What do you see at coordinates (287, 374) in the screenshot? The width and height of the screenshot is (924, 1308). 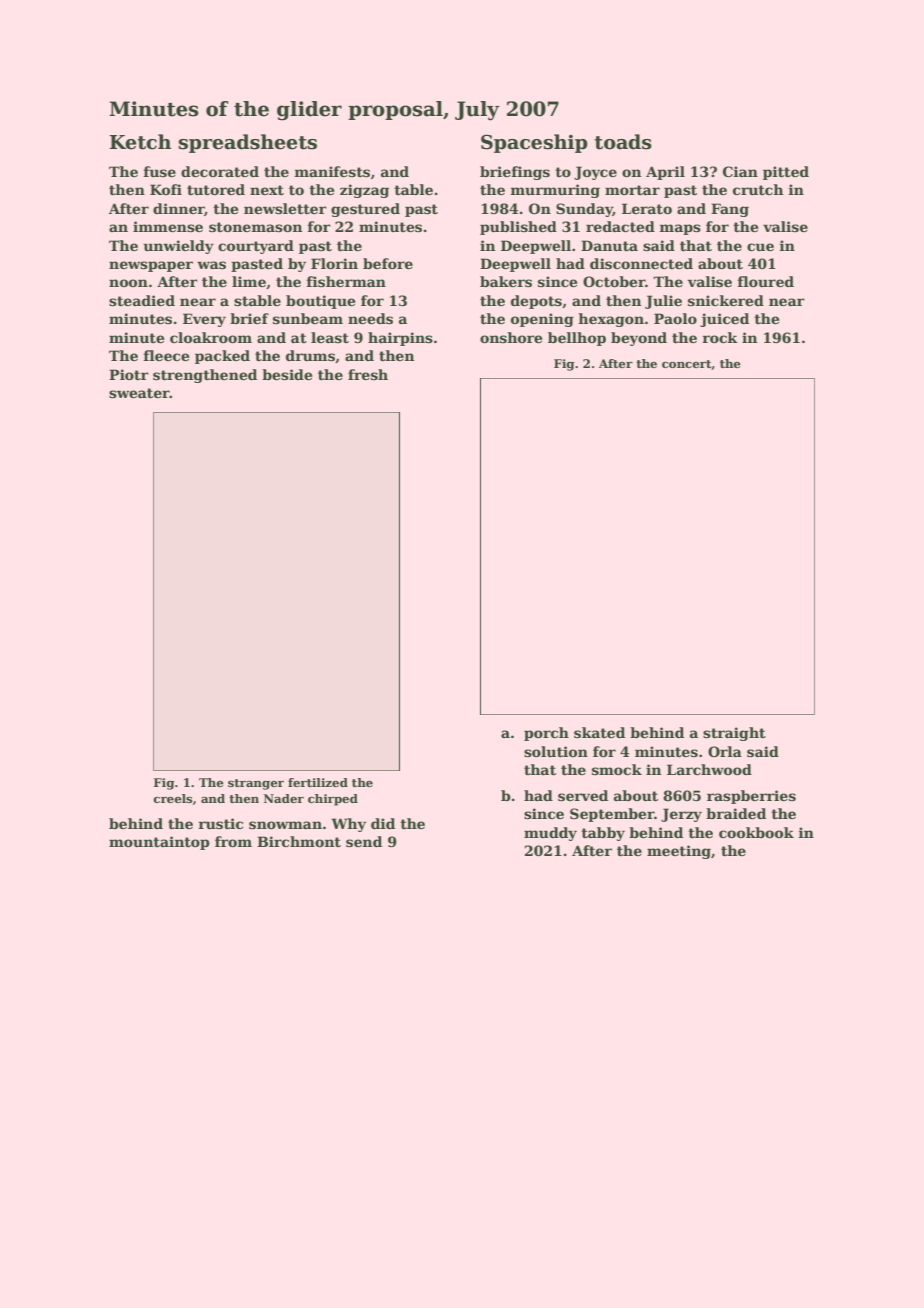 I see `beside` at bounding box center [287, 374].
